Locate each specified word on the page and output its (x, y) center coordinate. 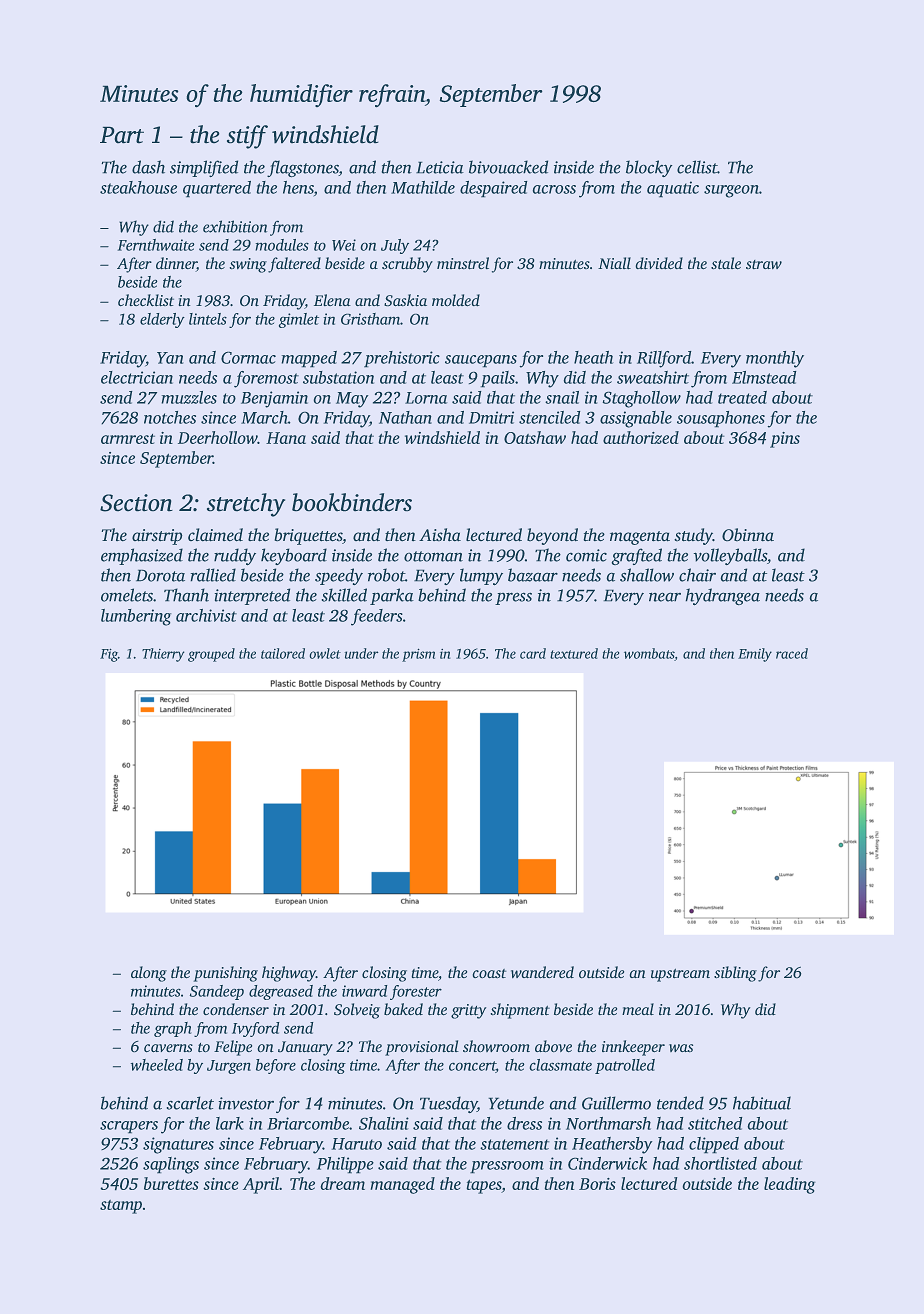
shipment (520, 1011)
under (361, 653)
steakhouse (138, 187)
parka (392, 596)
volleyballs (730, 556)
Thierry (163, 655)
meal (638, 1009)
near (665, 597)
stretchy (246, 505)
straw (764, 264)
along (149, 974)
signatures (178, 1145)
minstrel (463, 263)
